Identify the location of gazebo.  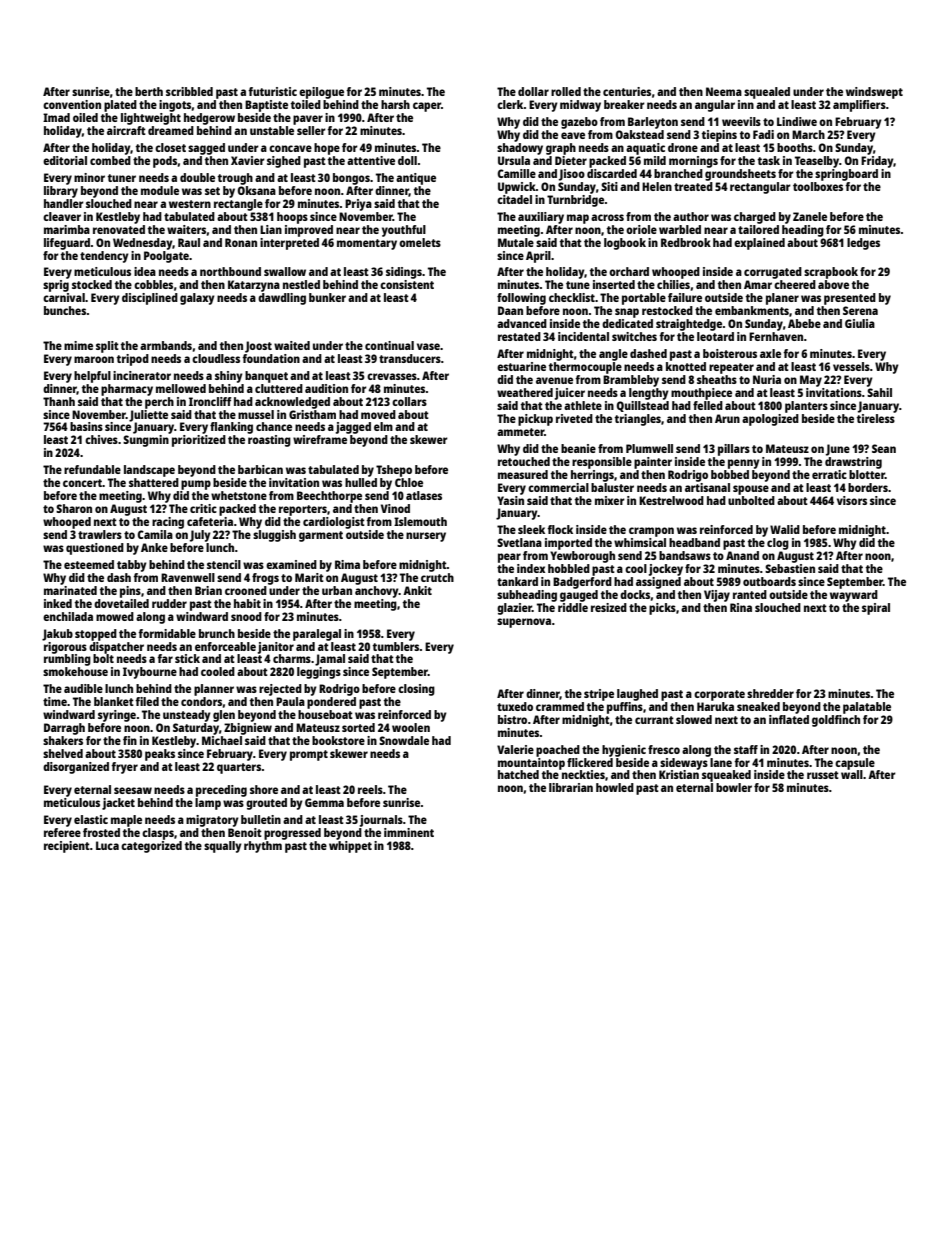
(579, 123).
